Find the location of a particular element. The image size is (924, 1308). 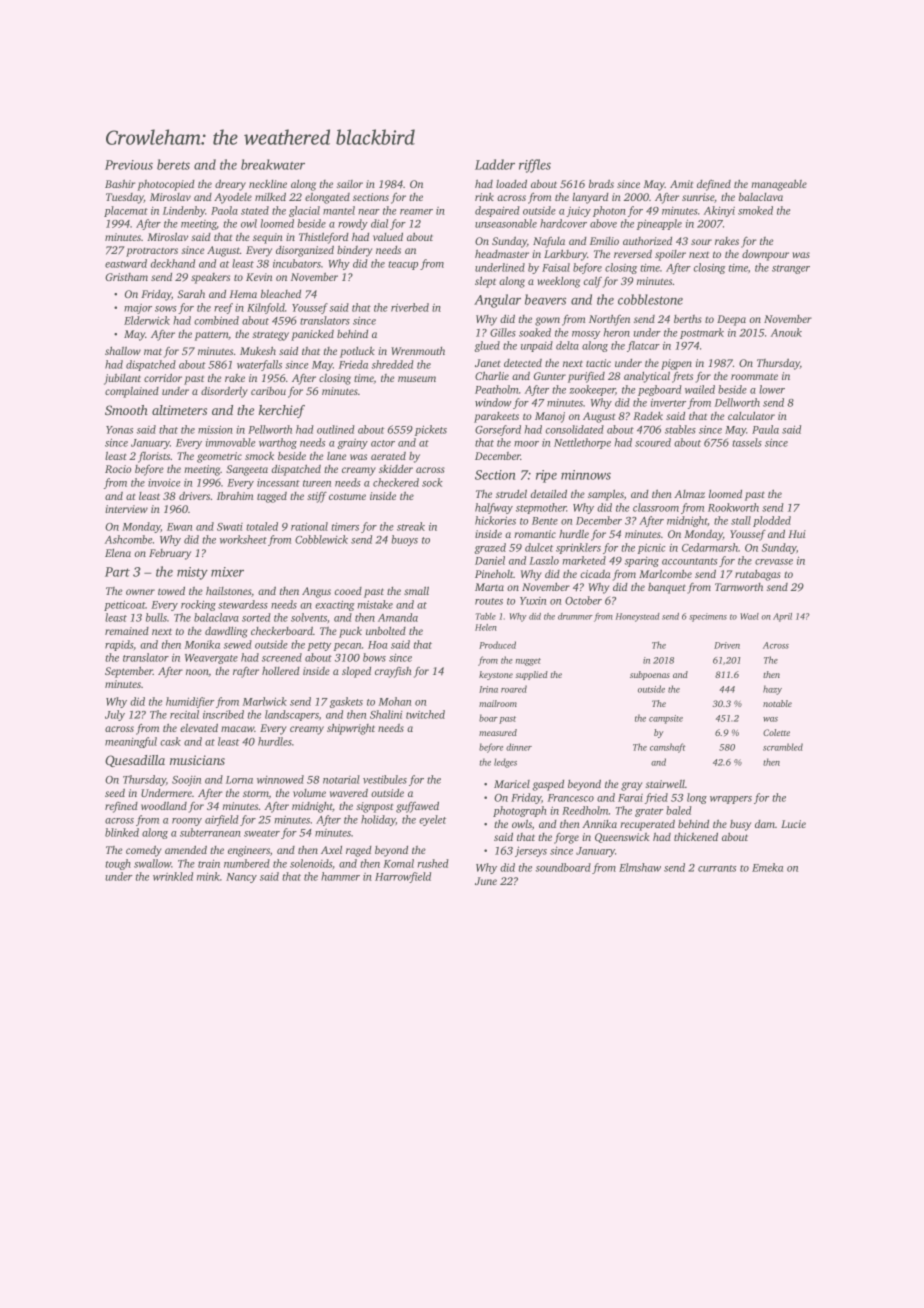

elevated is located at coordinates (199, 727).
